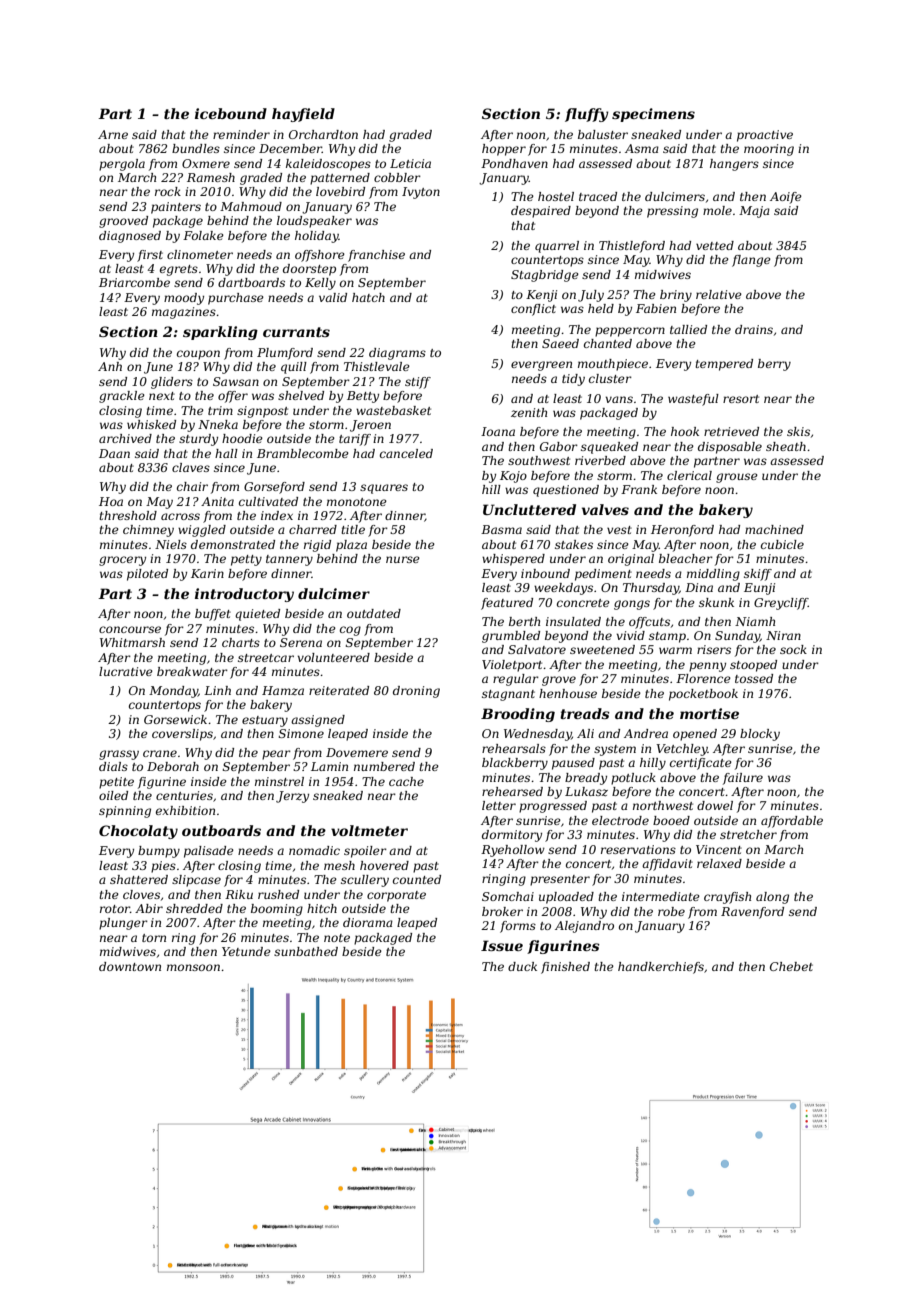 The image size is (924, 1308). Describe the element at coordinates (122, 561) in the screenshot. I see `grocery` at that location.
